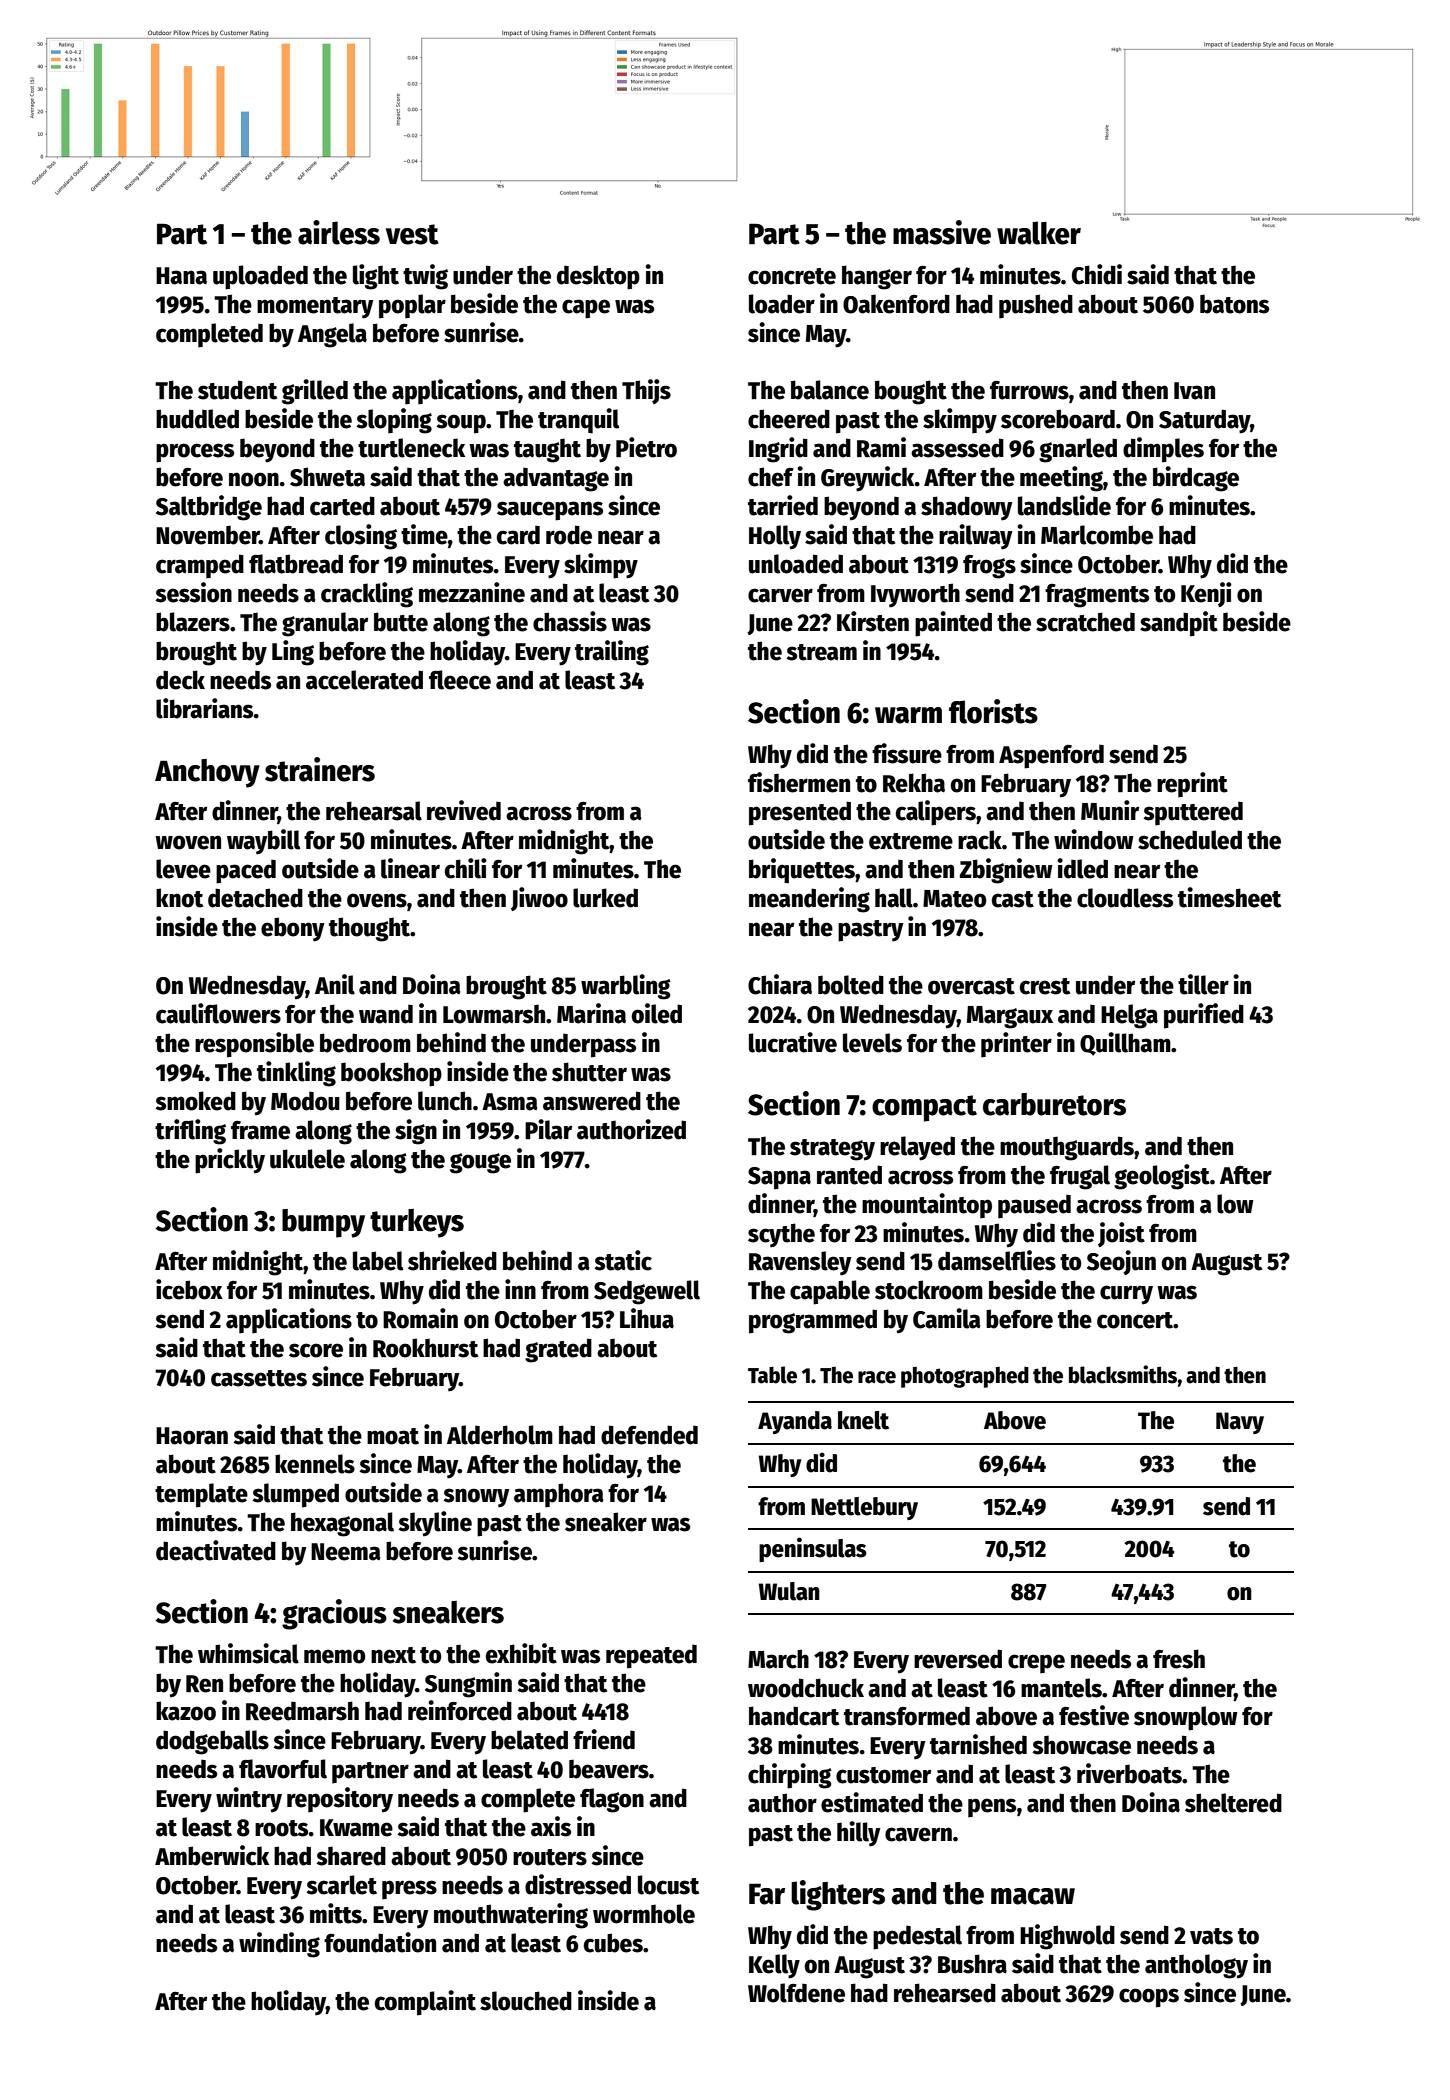  What do you see at coordinates (649, 1435) in the image?
I see `defended` at bounding box center [649, 1435].
